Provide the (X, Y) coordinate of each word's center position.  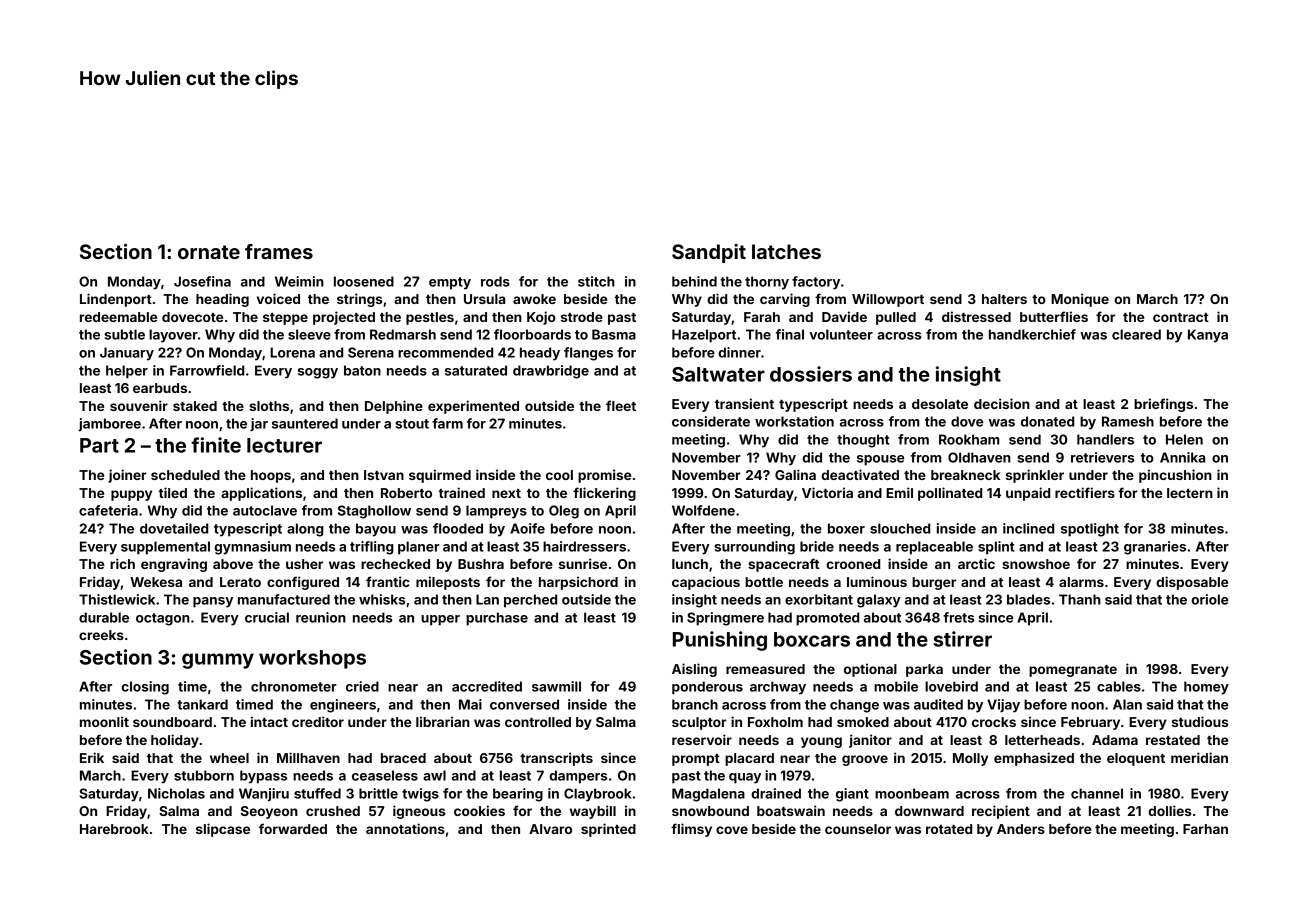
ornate (209, 252)
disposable (1192, 583)
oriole (1210, 599)
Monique (1080, 300)
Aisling (694, 670)
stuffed (317, 793)
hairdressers (584, 546)
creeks (101, 635)
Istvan (384, 475)
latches (786, 251)
